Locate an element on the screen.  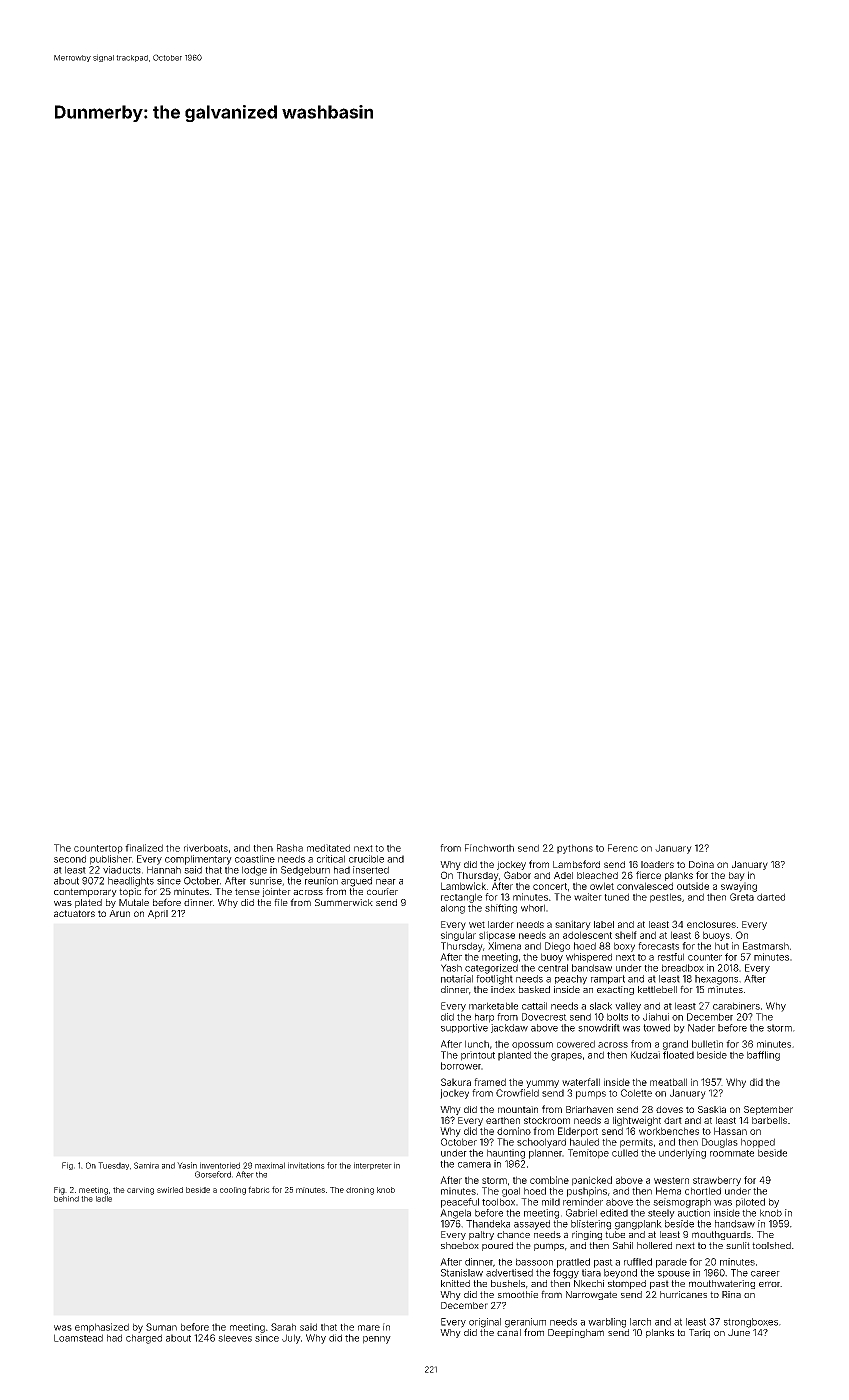
Greta is located at coordinates (742, 897).
